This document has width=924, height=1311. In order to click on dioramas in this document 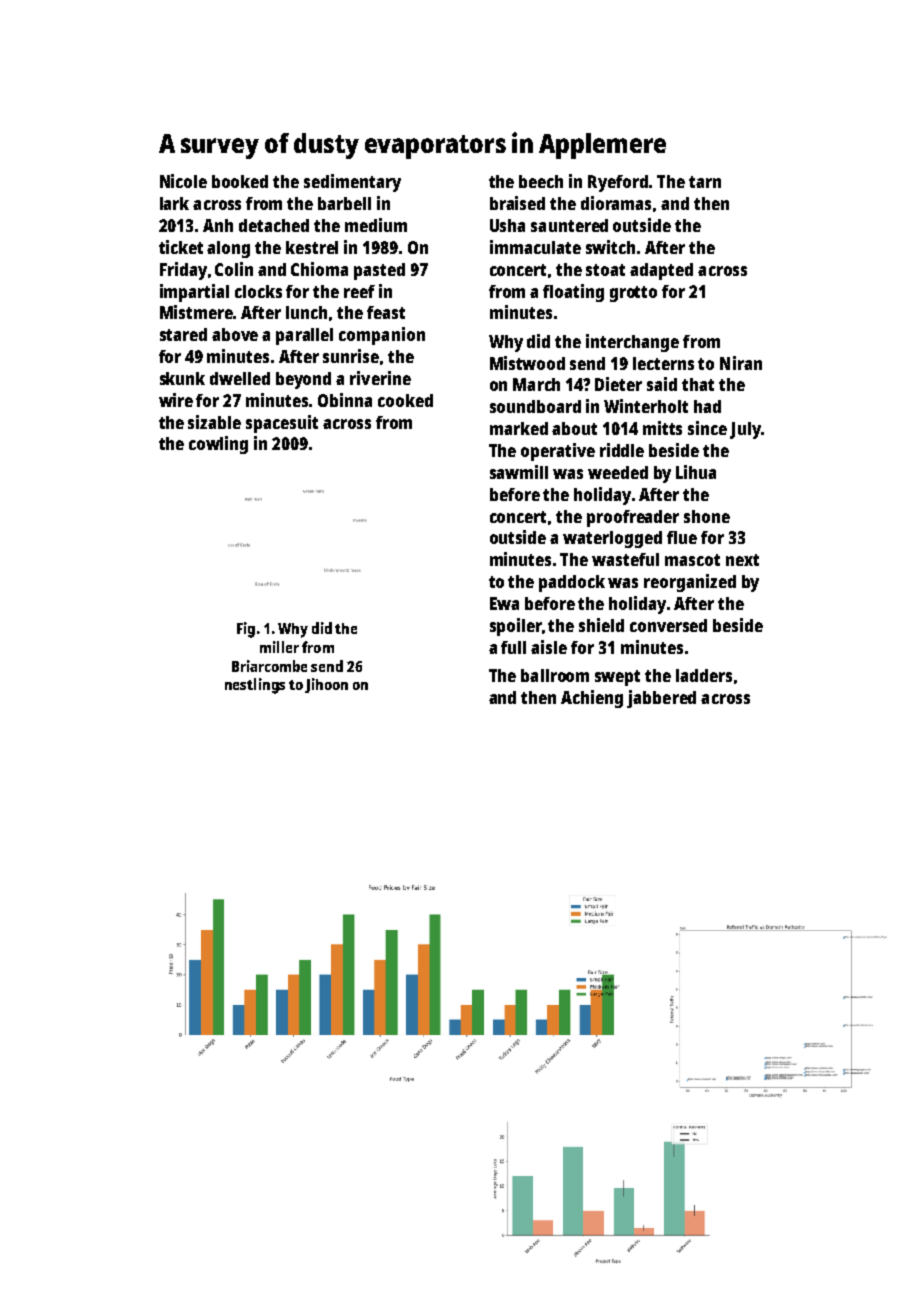, I will do `click(616, 203)`.
